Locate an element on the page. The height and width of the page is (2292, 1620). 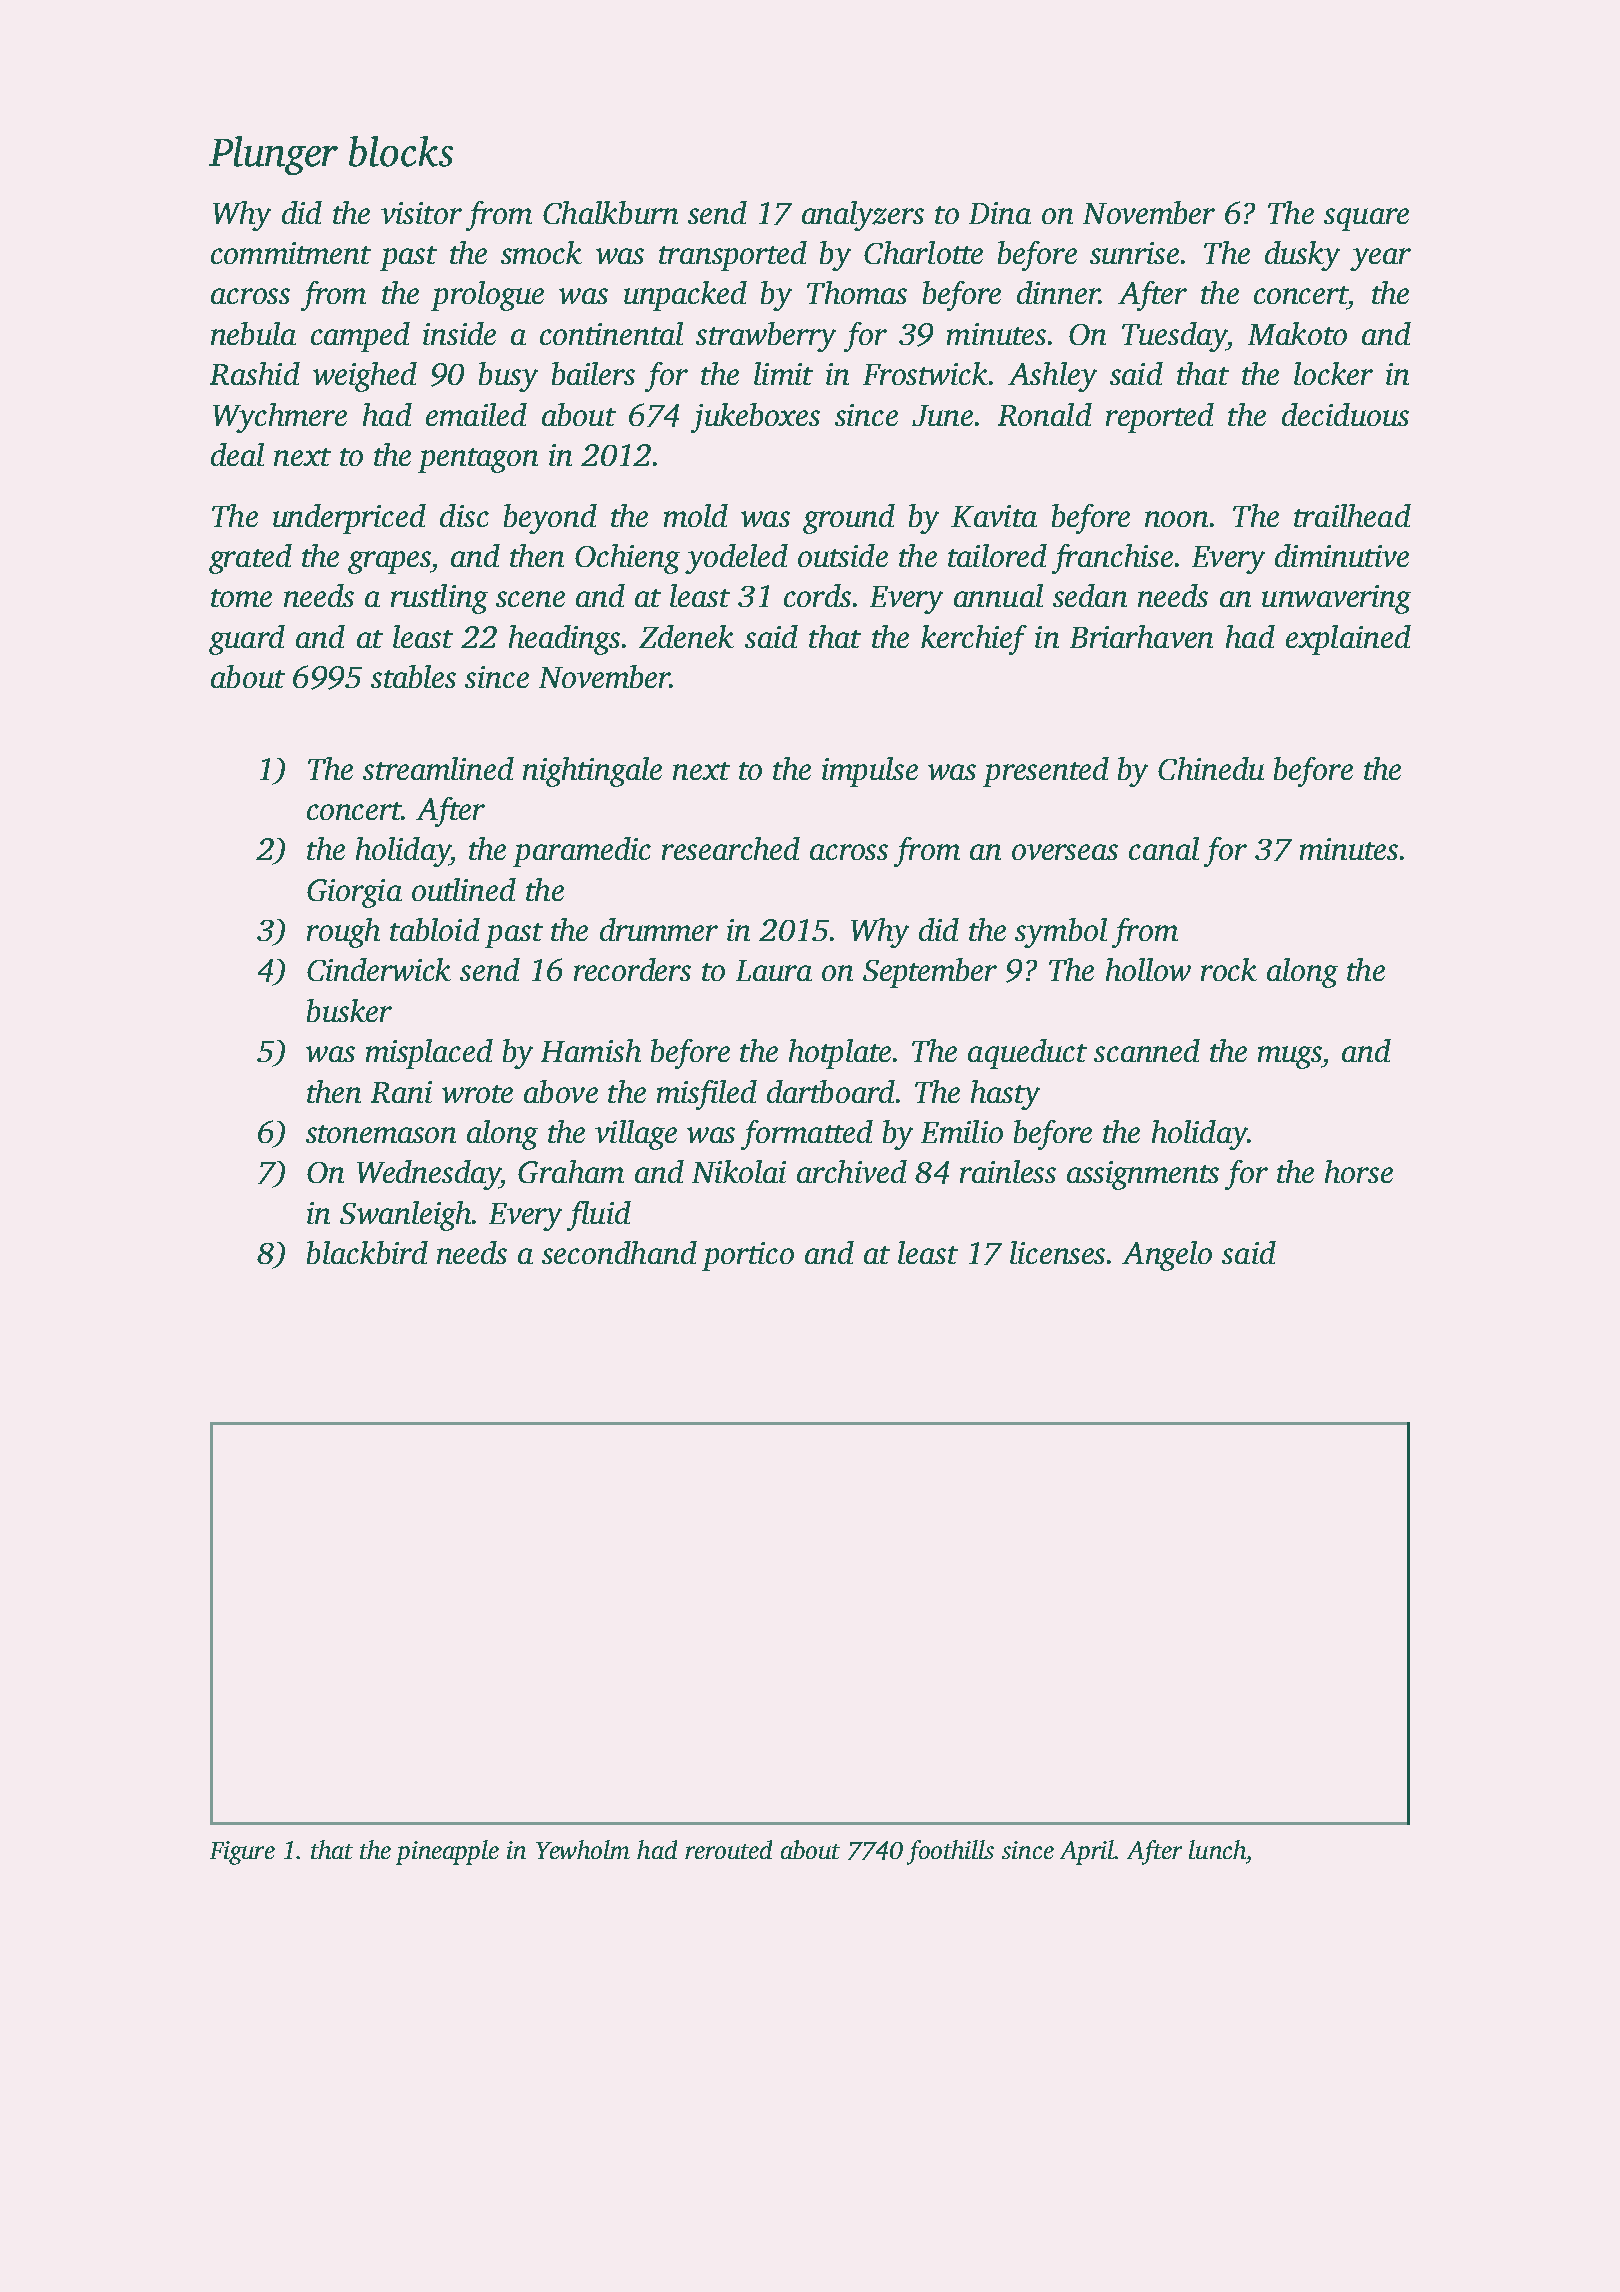
limit is located at coordinates (783, 373).
